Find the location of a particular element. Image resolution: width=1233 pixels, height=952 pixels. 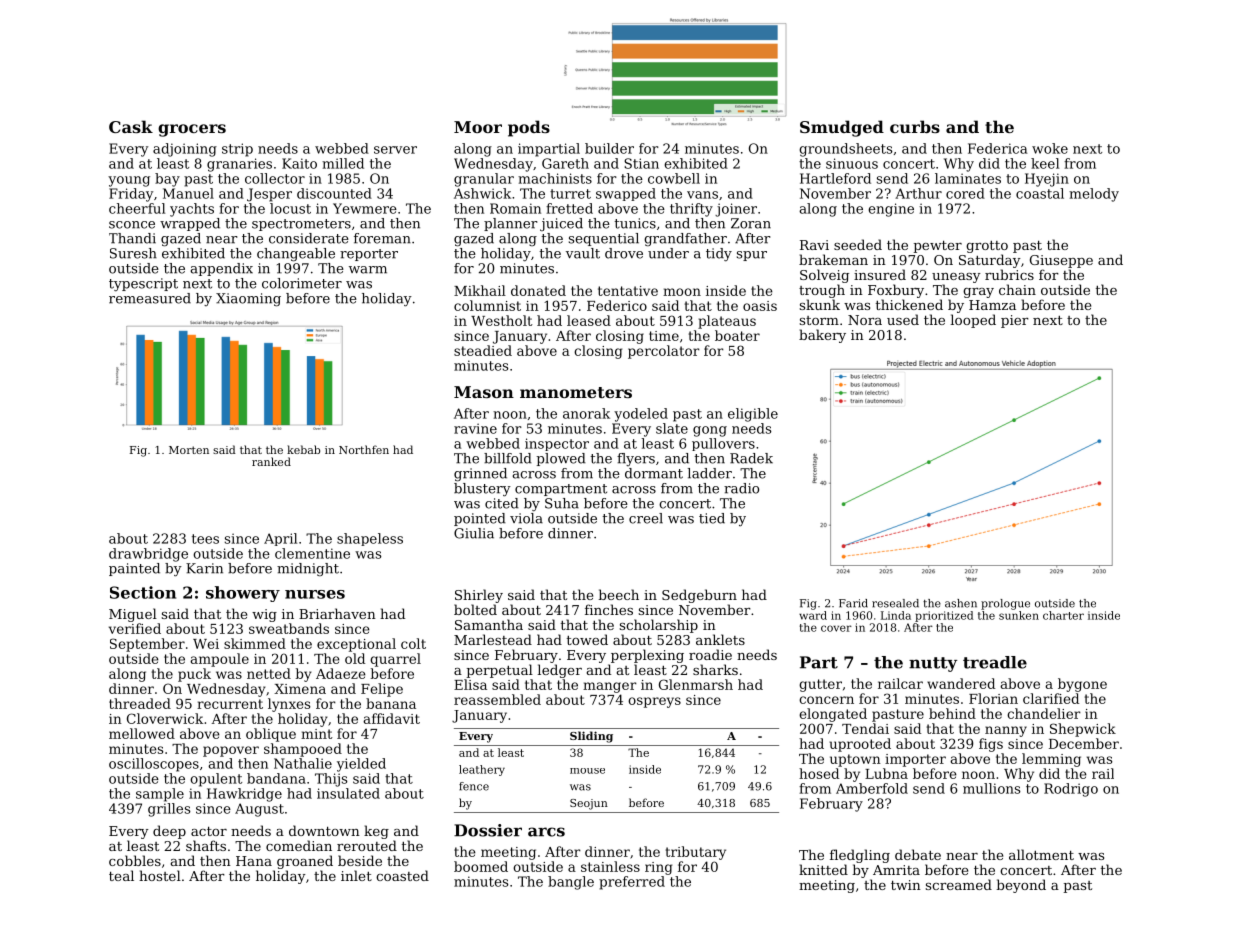

nanny is located at coordinates (1006, 731).
